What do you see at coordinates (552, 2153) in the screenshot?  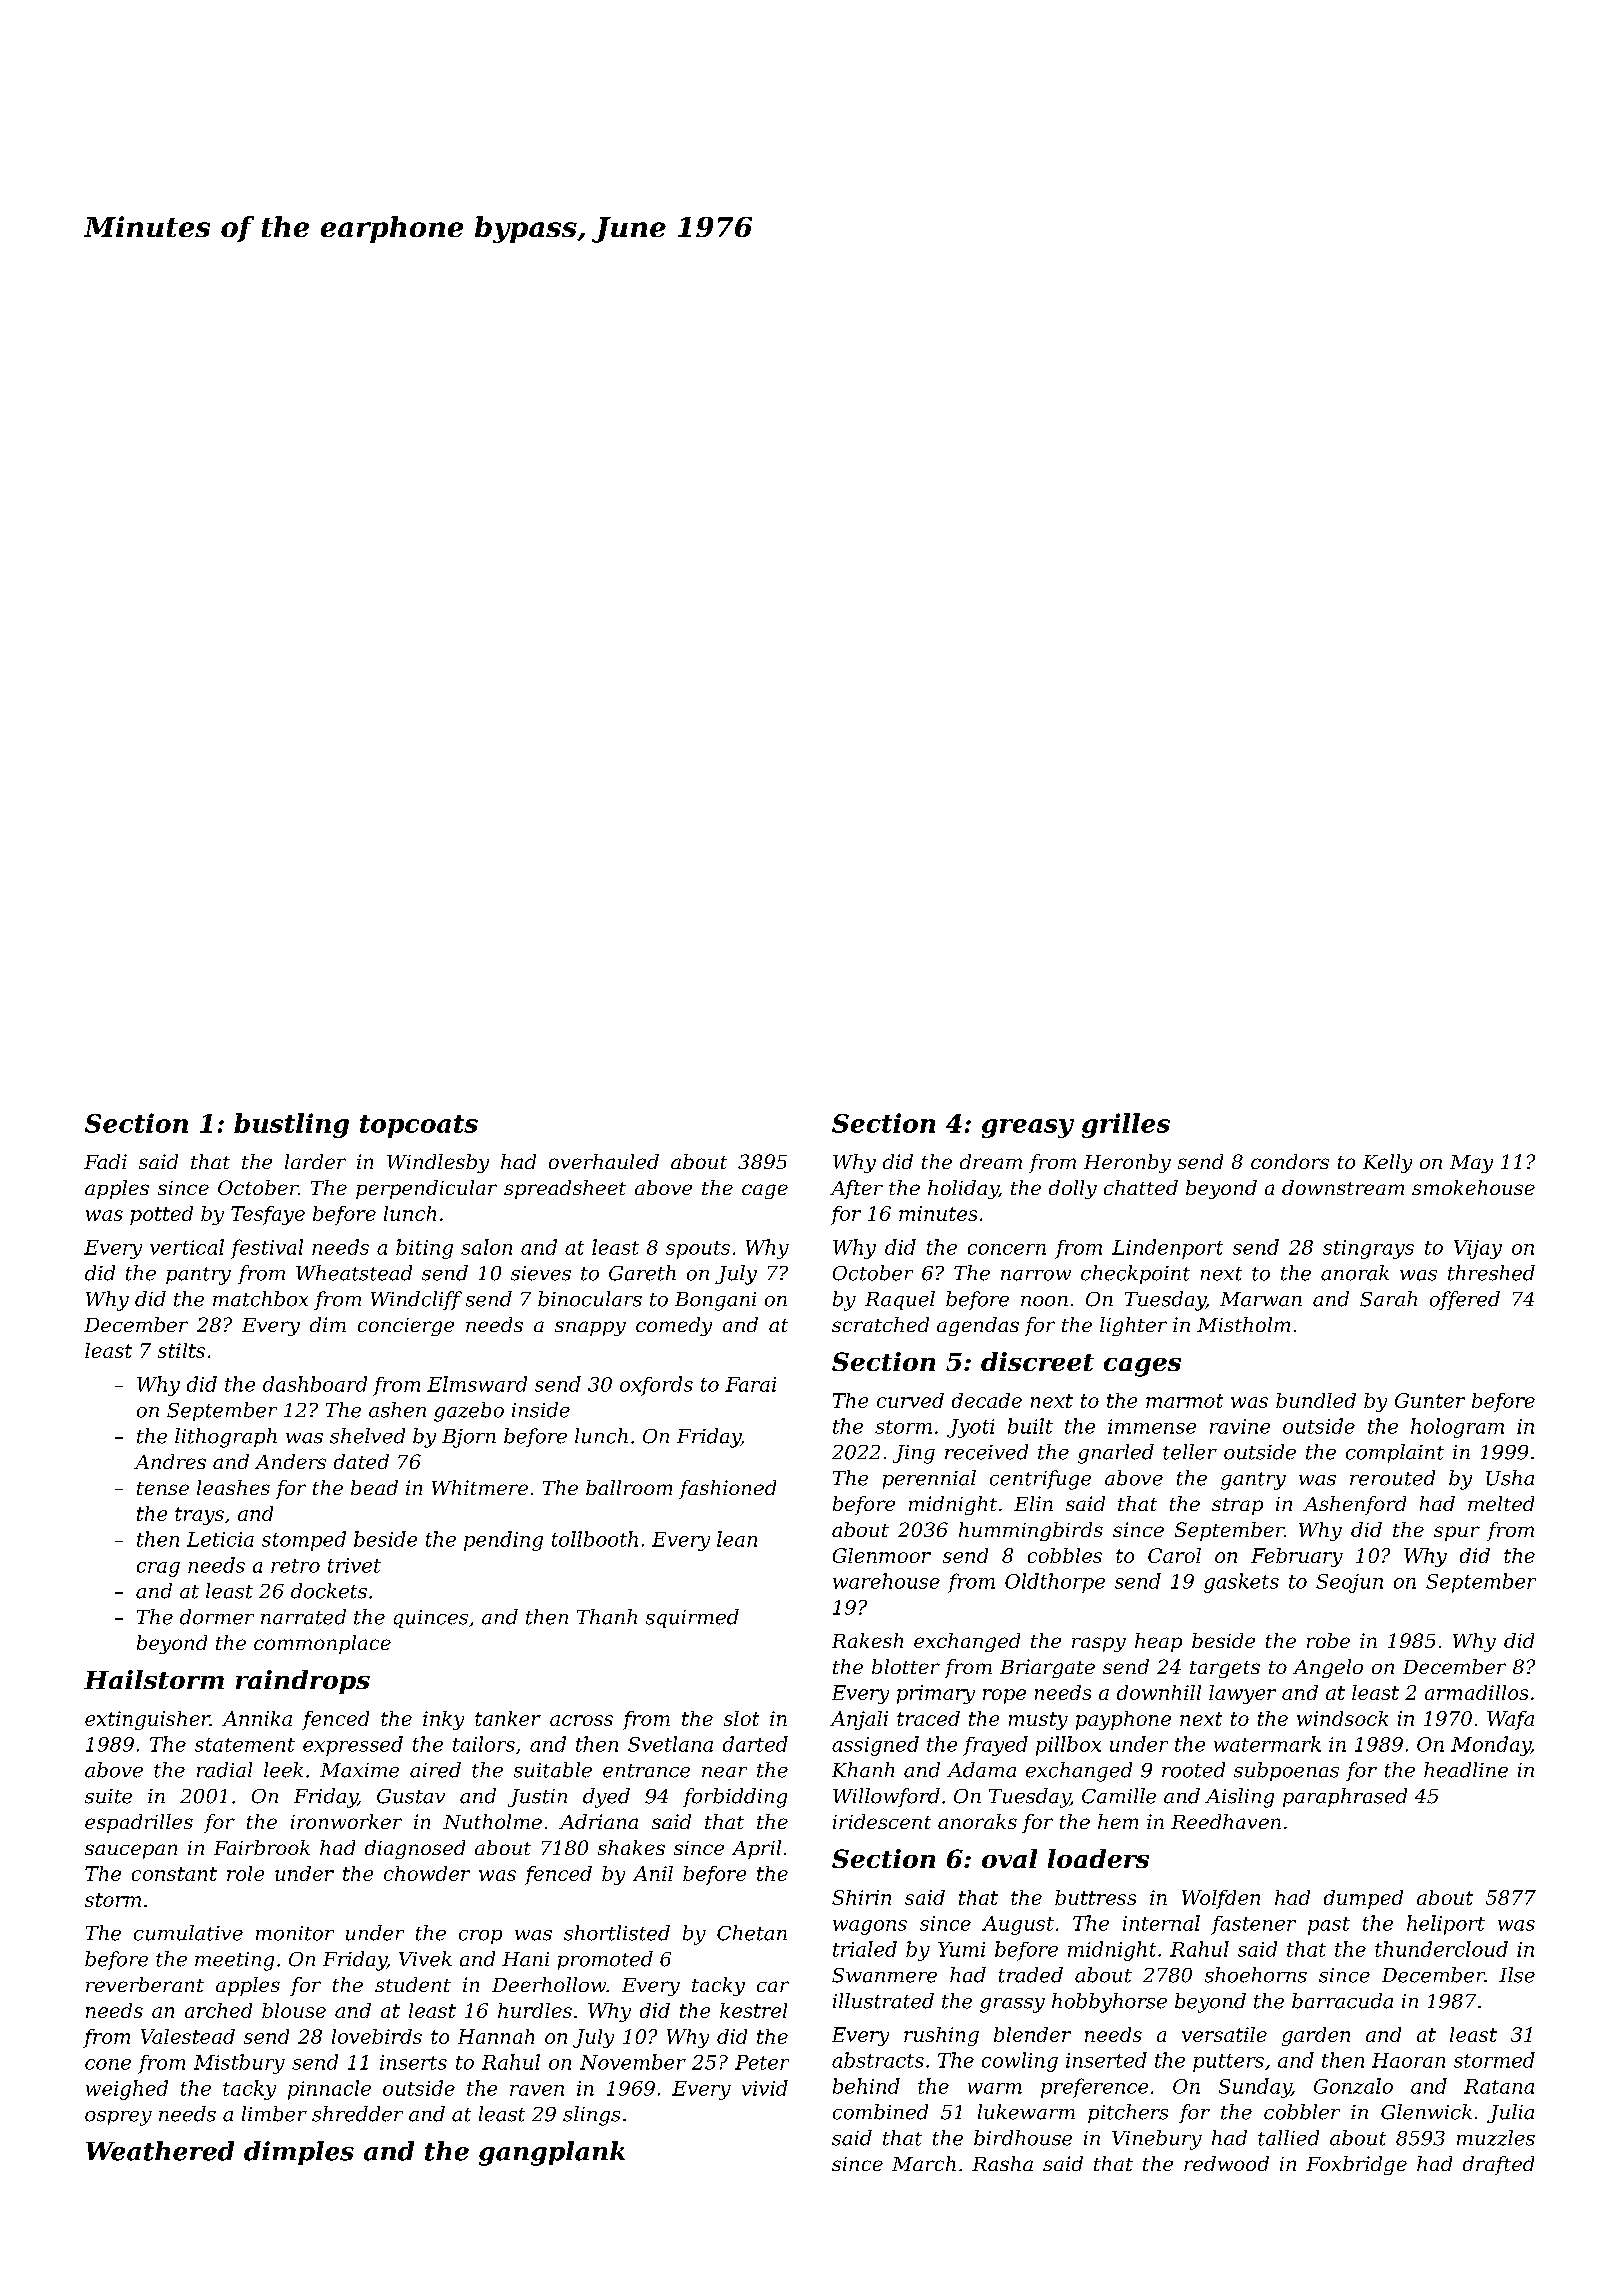 I see `gangplank` at bounding box center [552, 2153].
